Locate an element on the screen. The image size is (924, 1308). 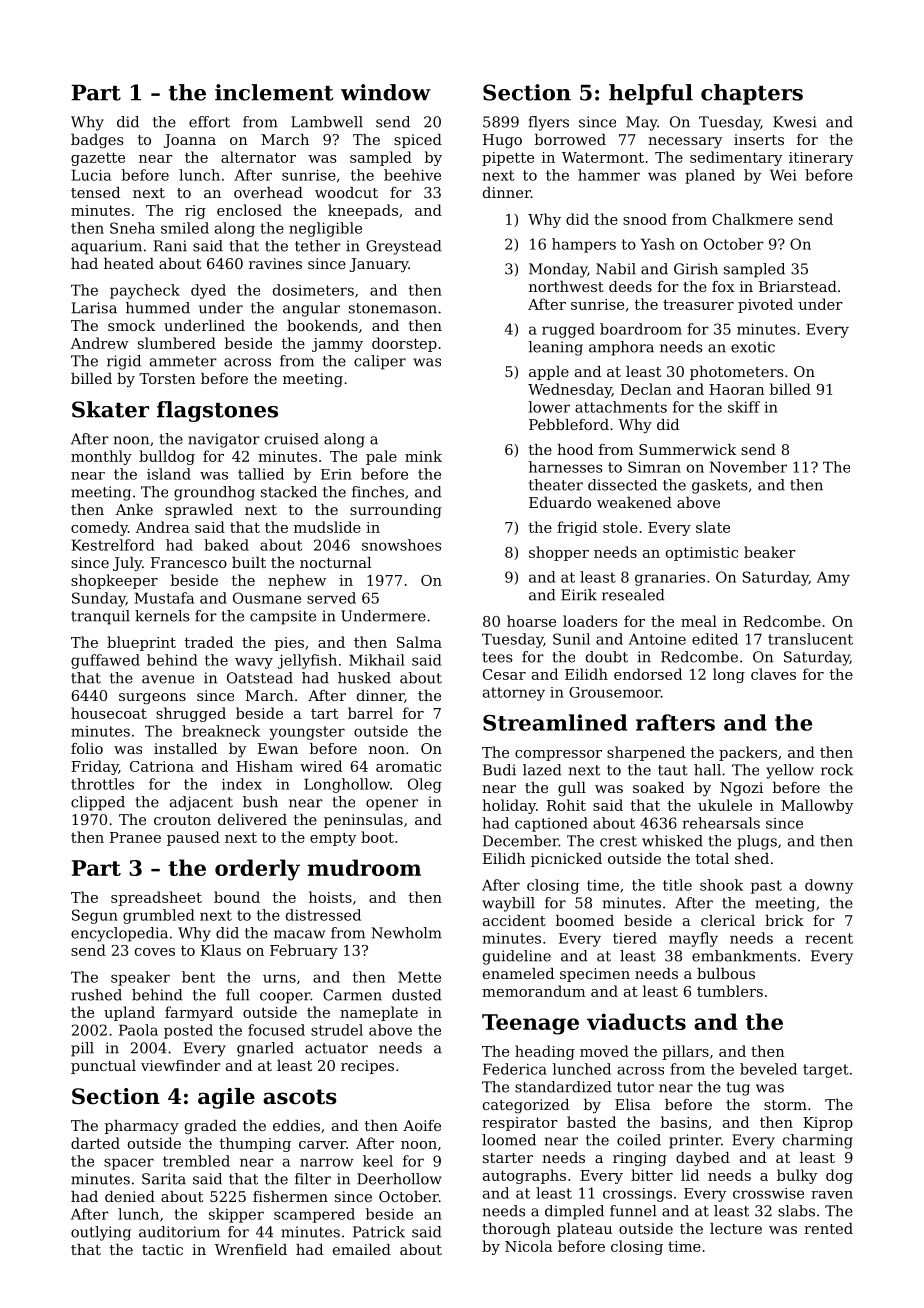
dusted is located at coordinates (417, 995).
